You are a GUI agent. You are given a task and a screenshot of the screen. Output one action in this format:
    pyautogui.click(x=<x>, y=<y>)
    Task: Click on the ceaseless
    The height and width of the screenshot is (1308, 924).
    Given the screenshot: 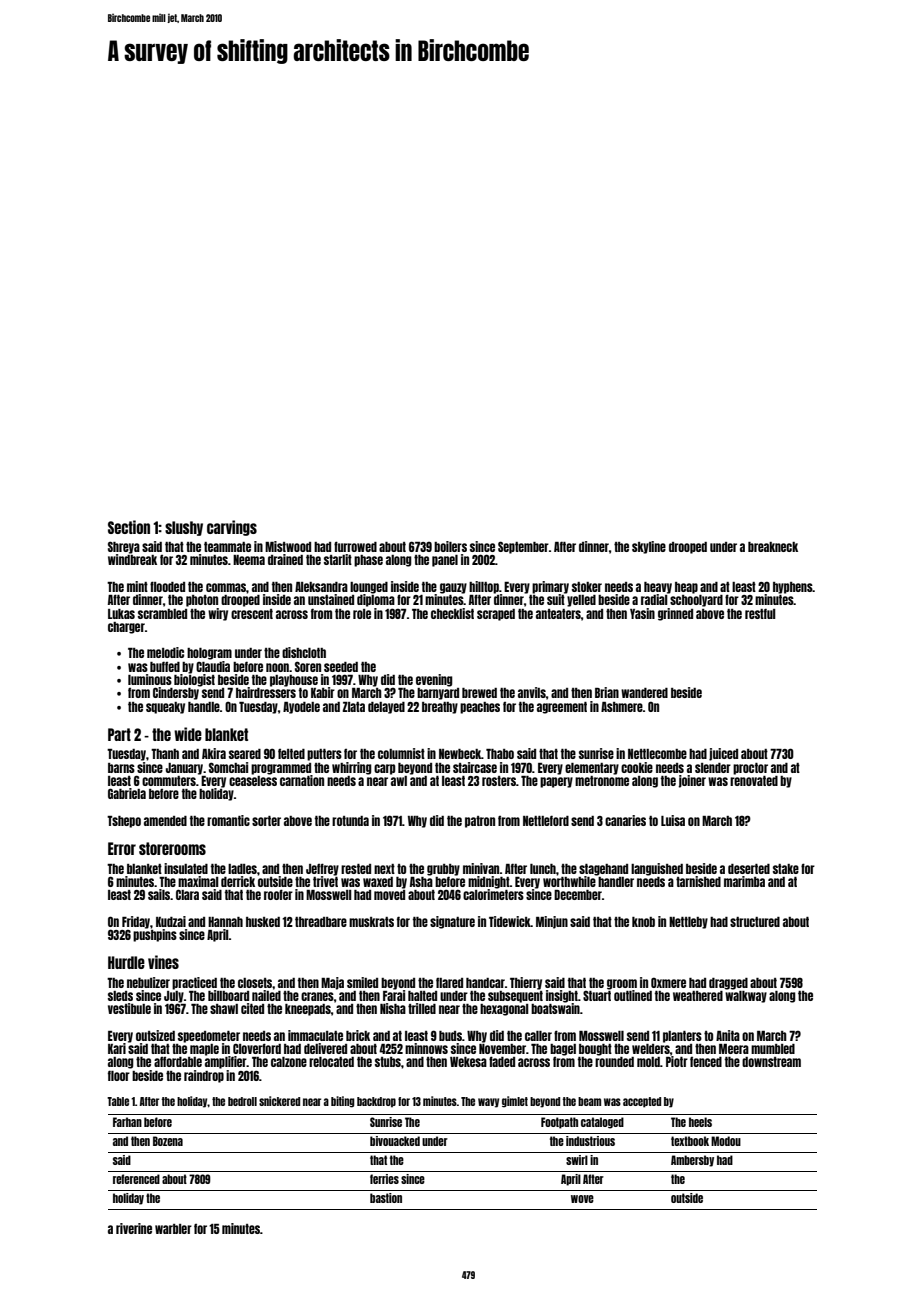 What is the action you would take?
    pyautogui.click(x=253, y=781)
